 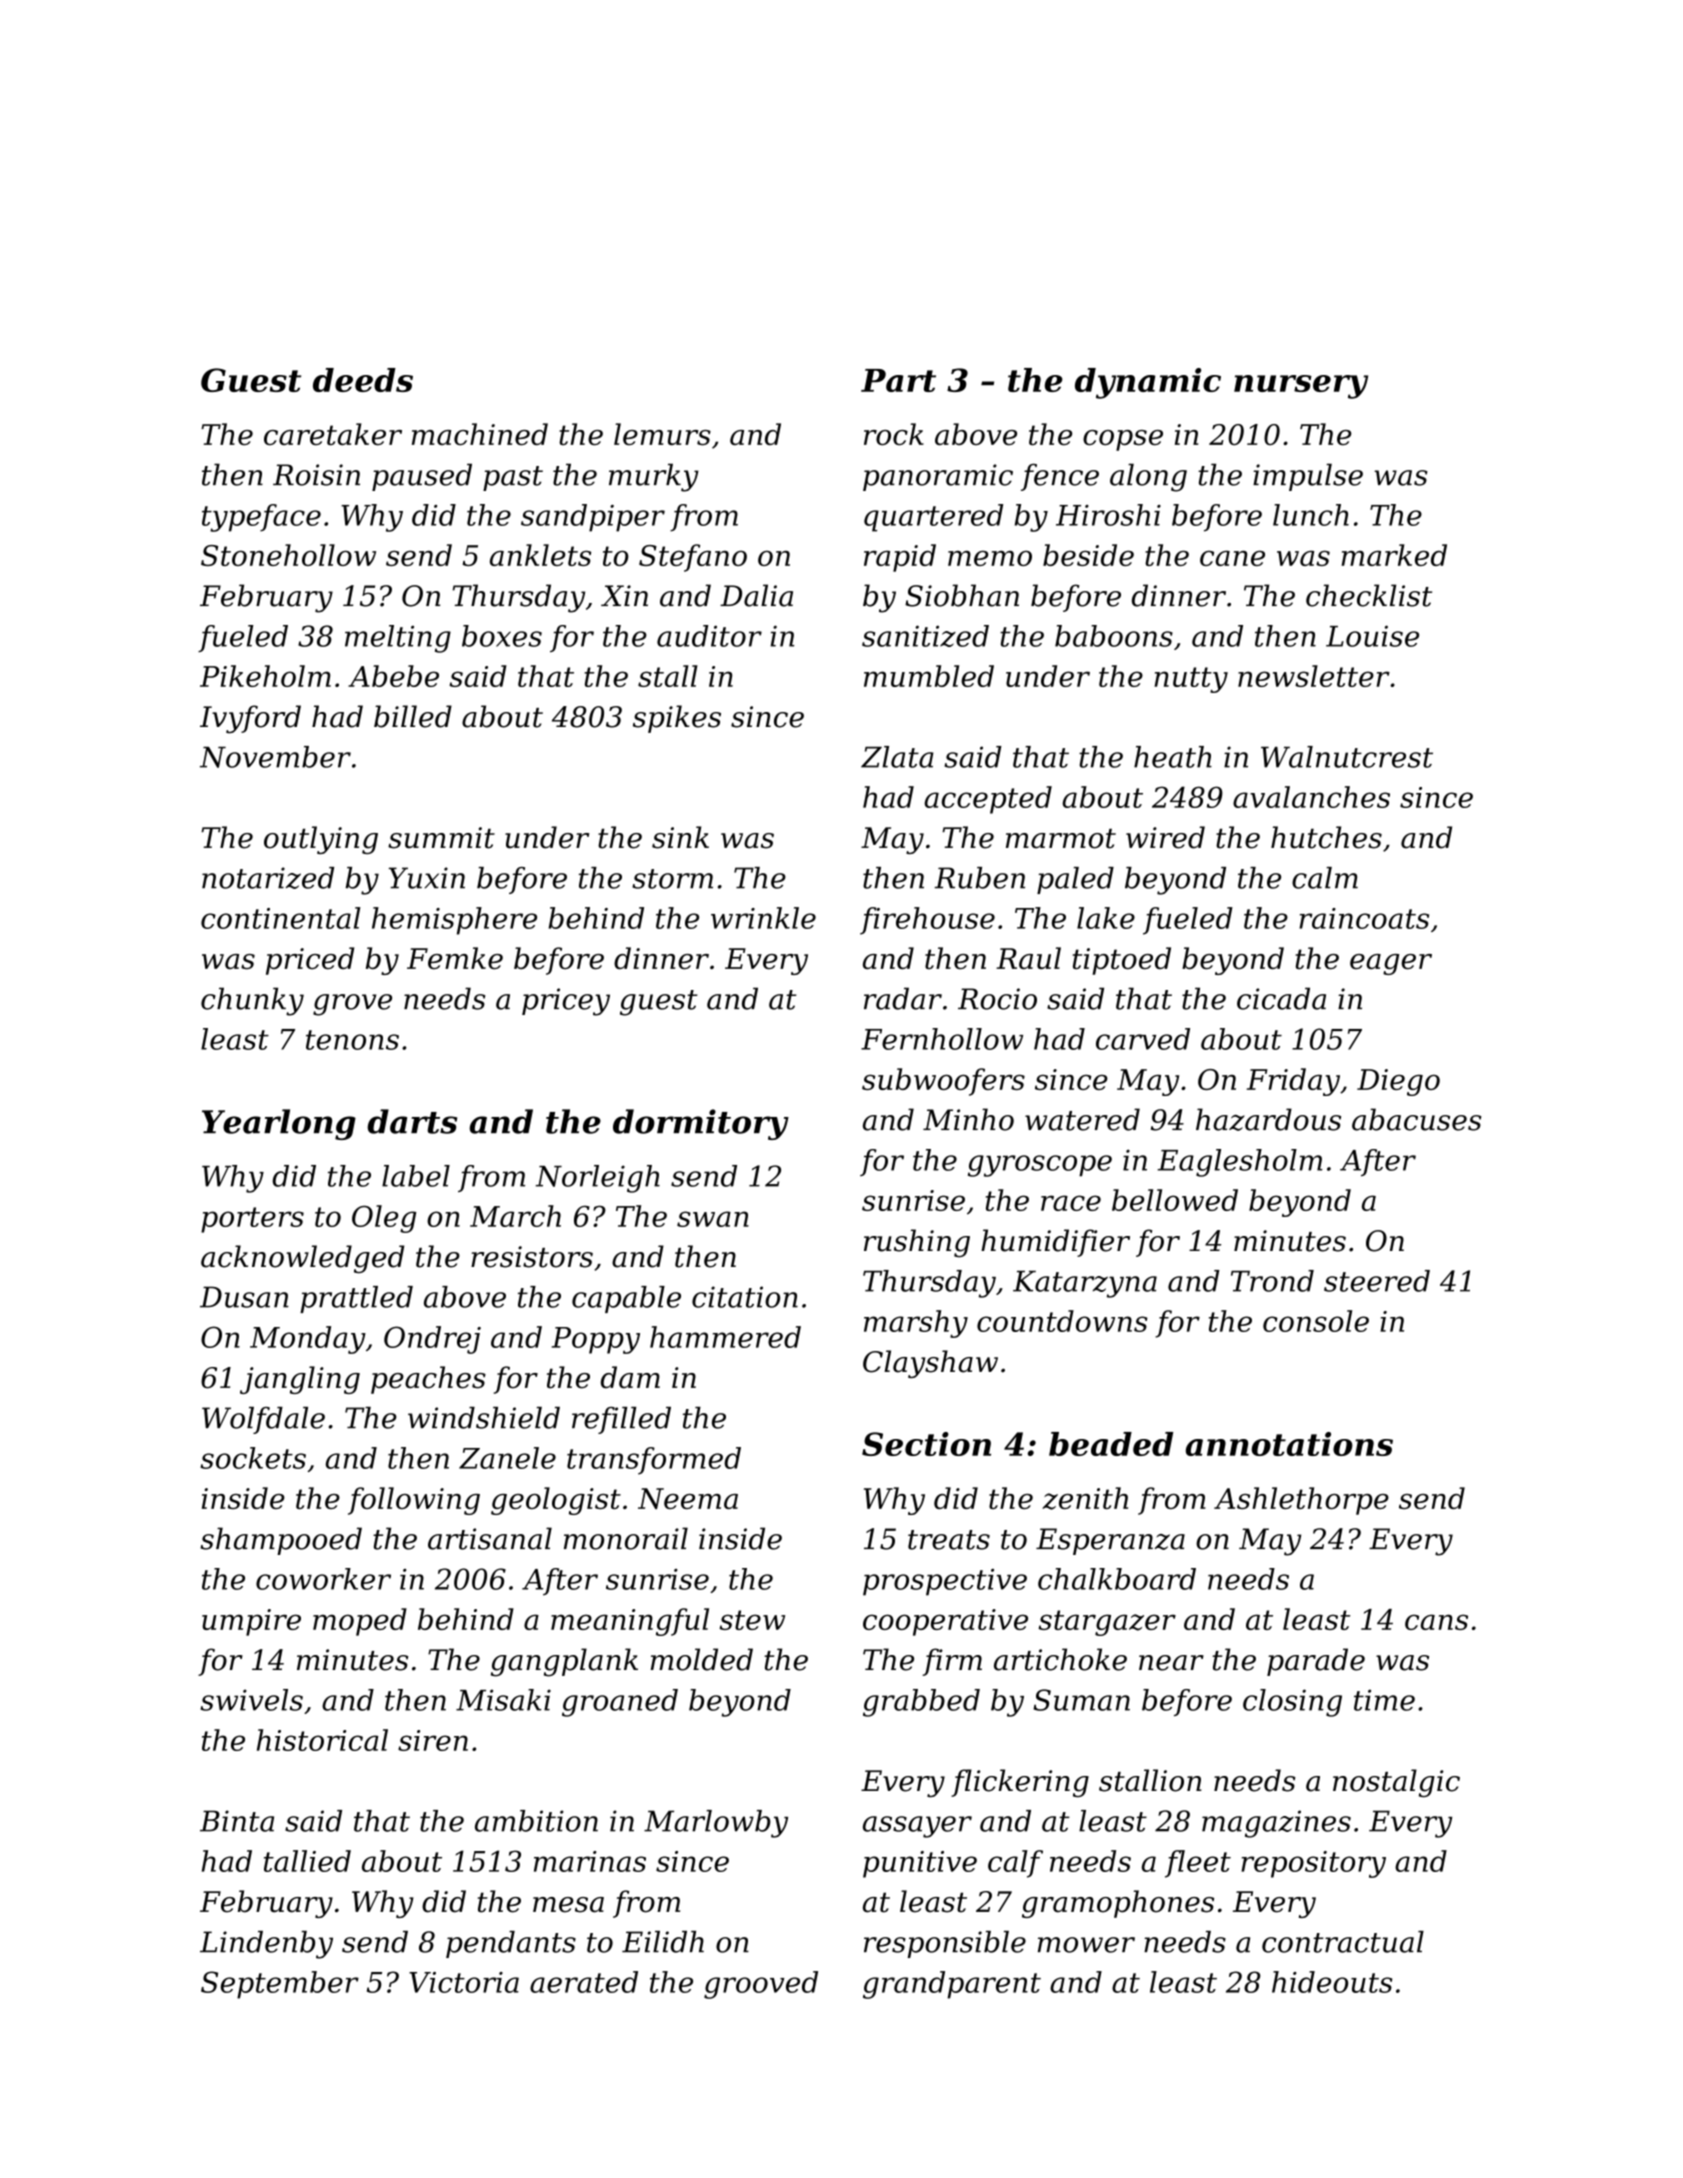 I want to click on Stefano, so click(x=693, y=558).
